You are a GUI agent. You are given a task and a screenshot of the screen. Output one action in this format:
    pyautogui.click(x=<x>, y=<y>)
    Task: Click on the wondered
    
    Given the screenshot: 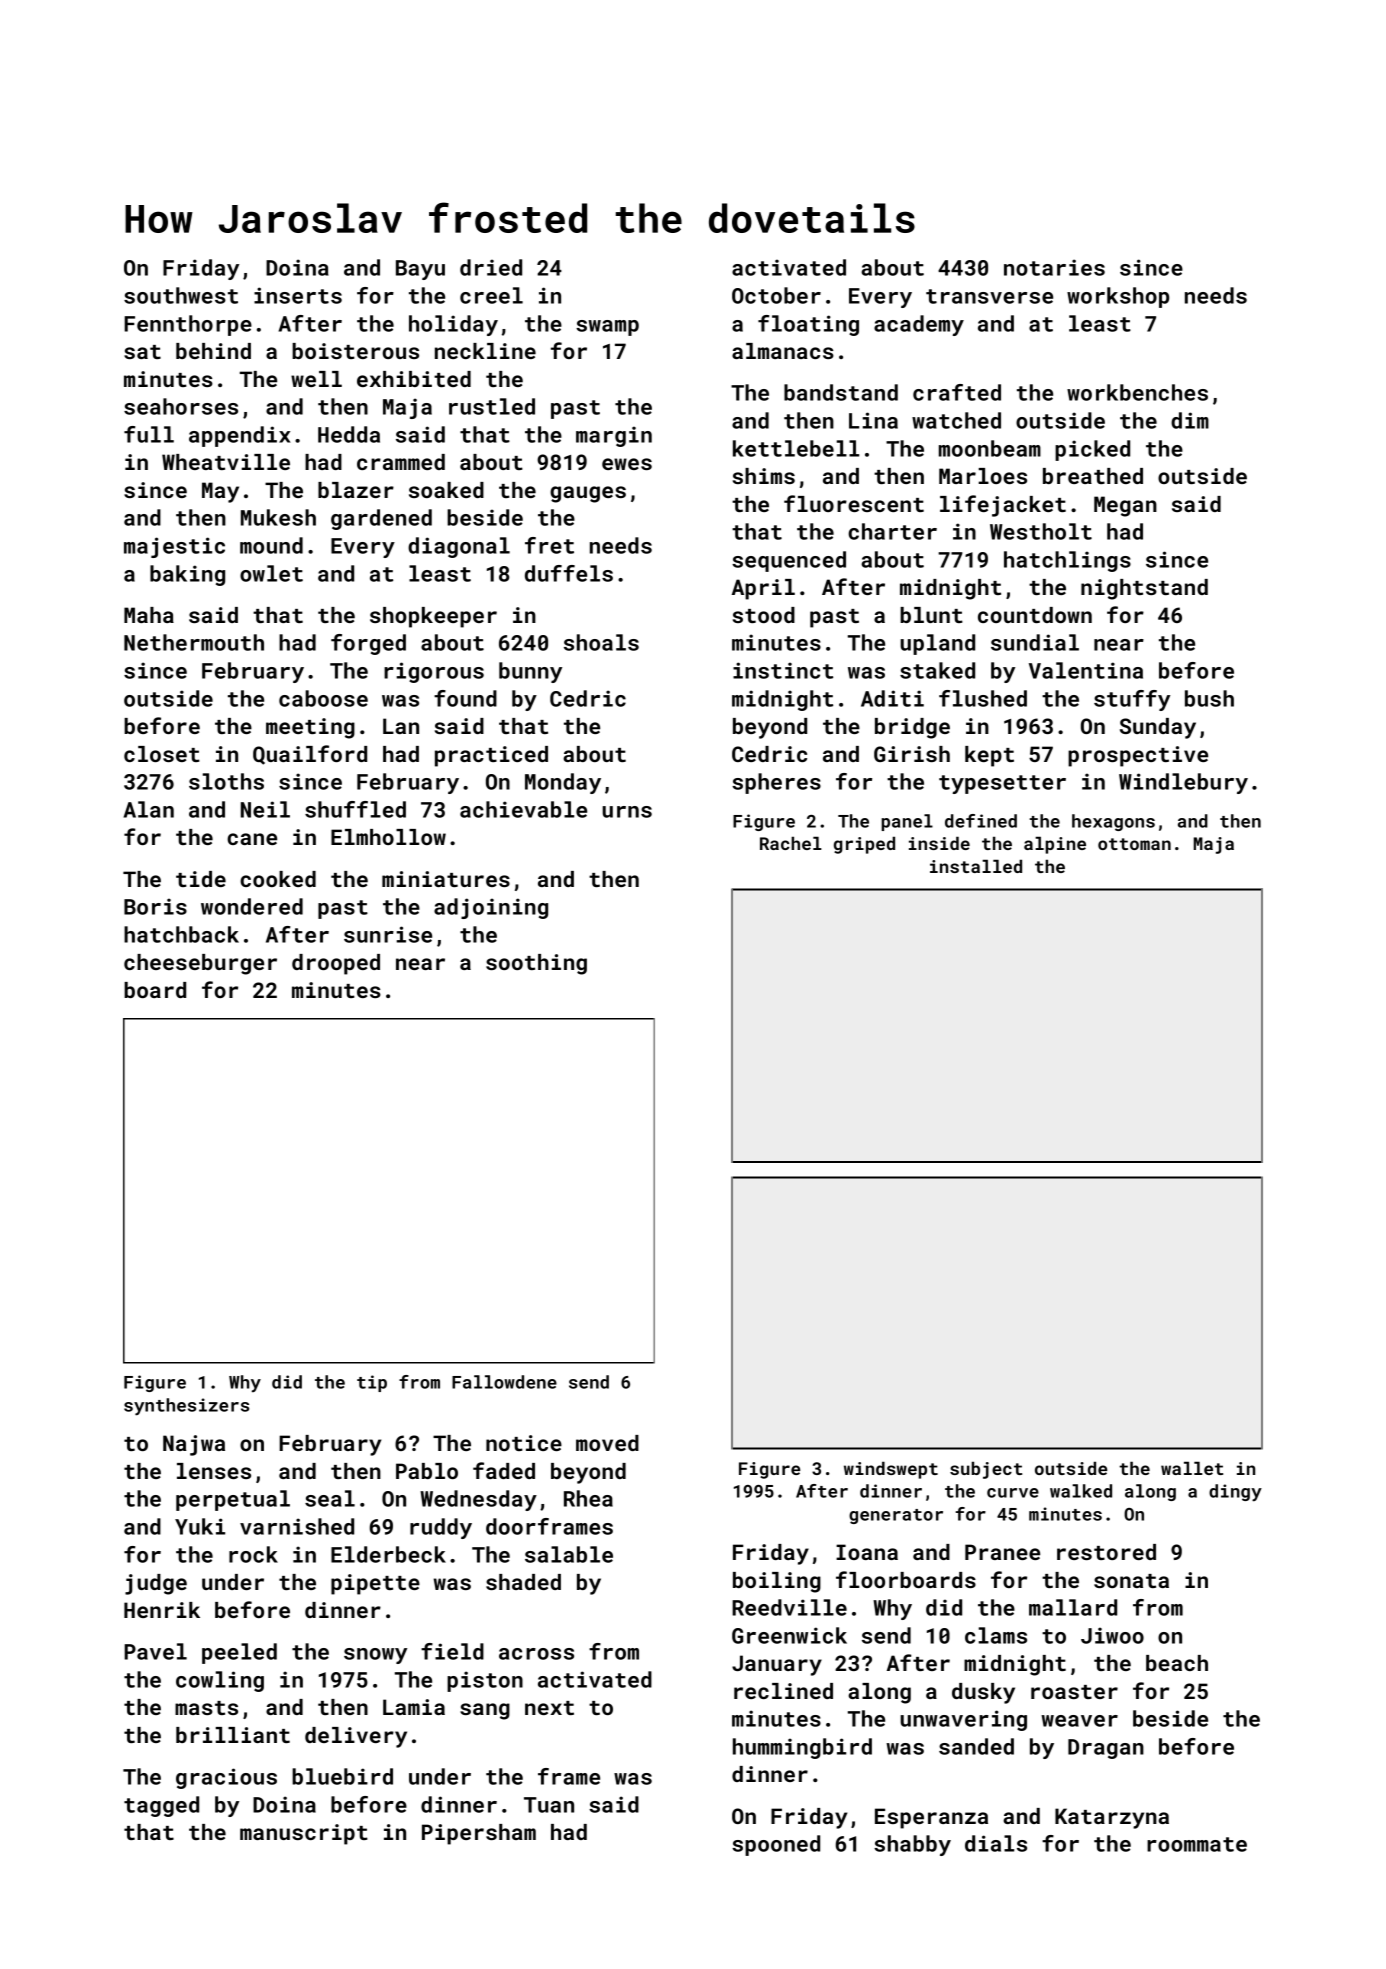 What is the action you would take?
    pyautogui.click(x=252, y=906)
